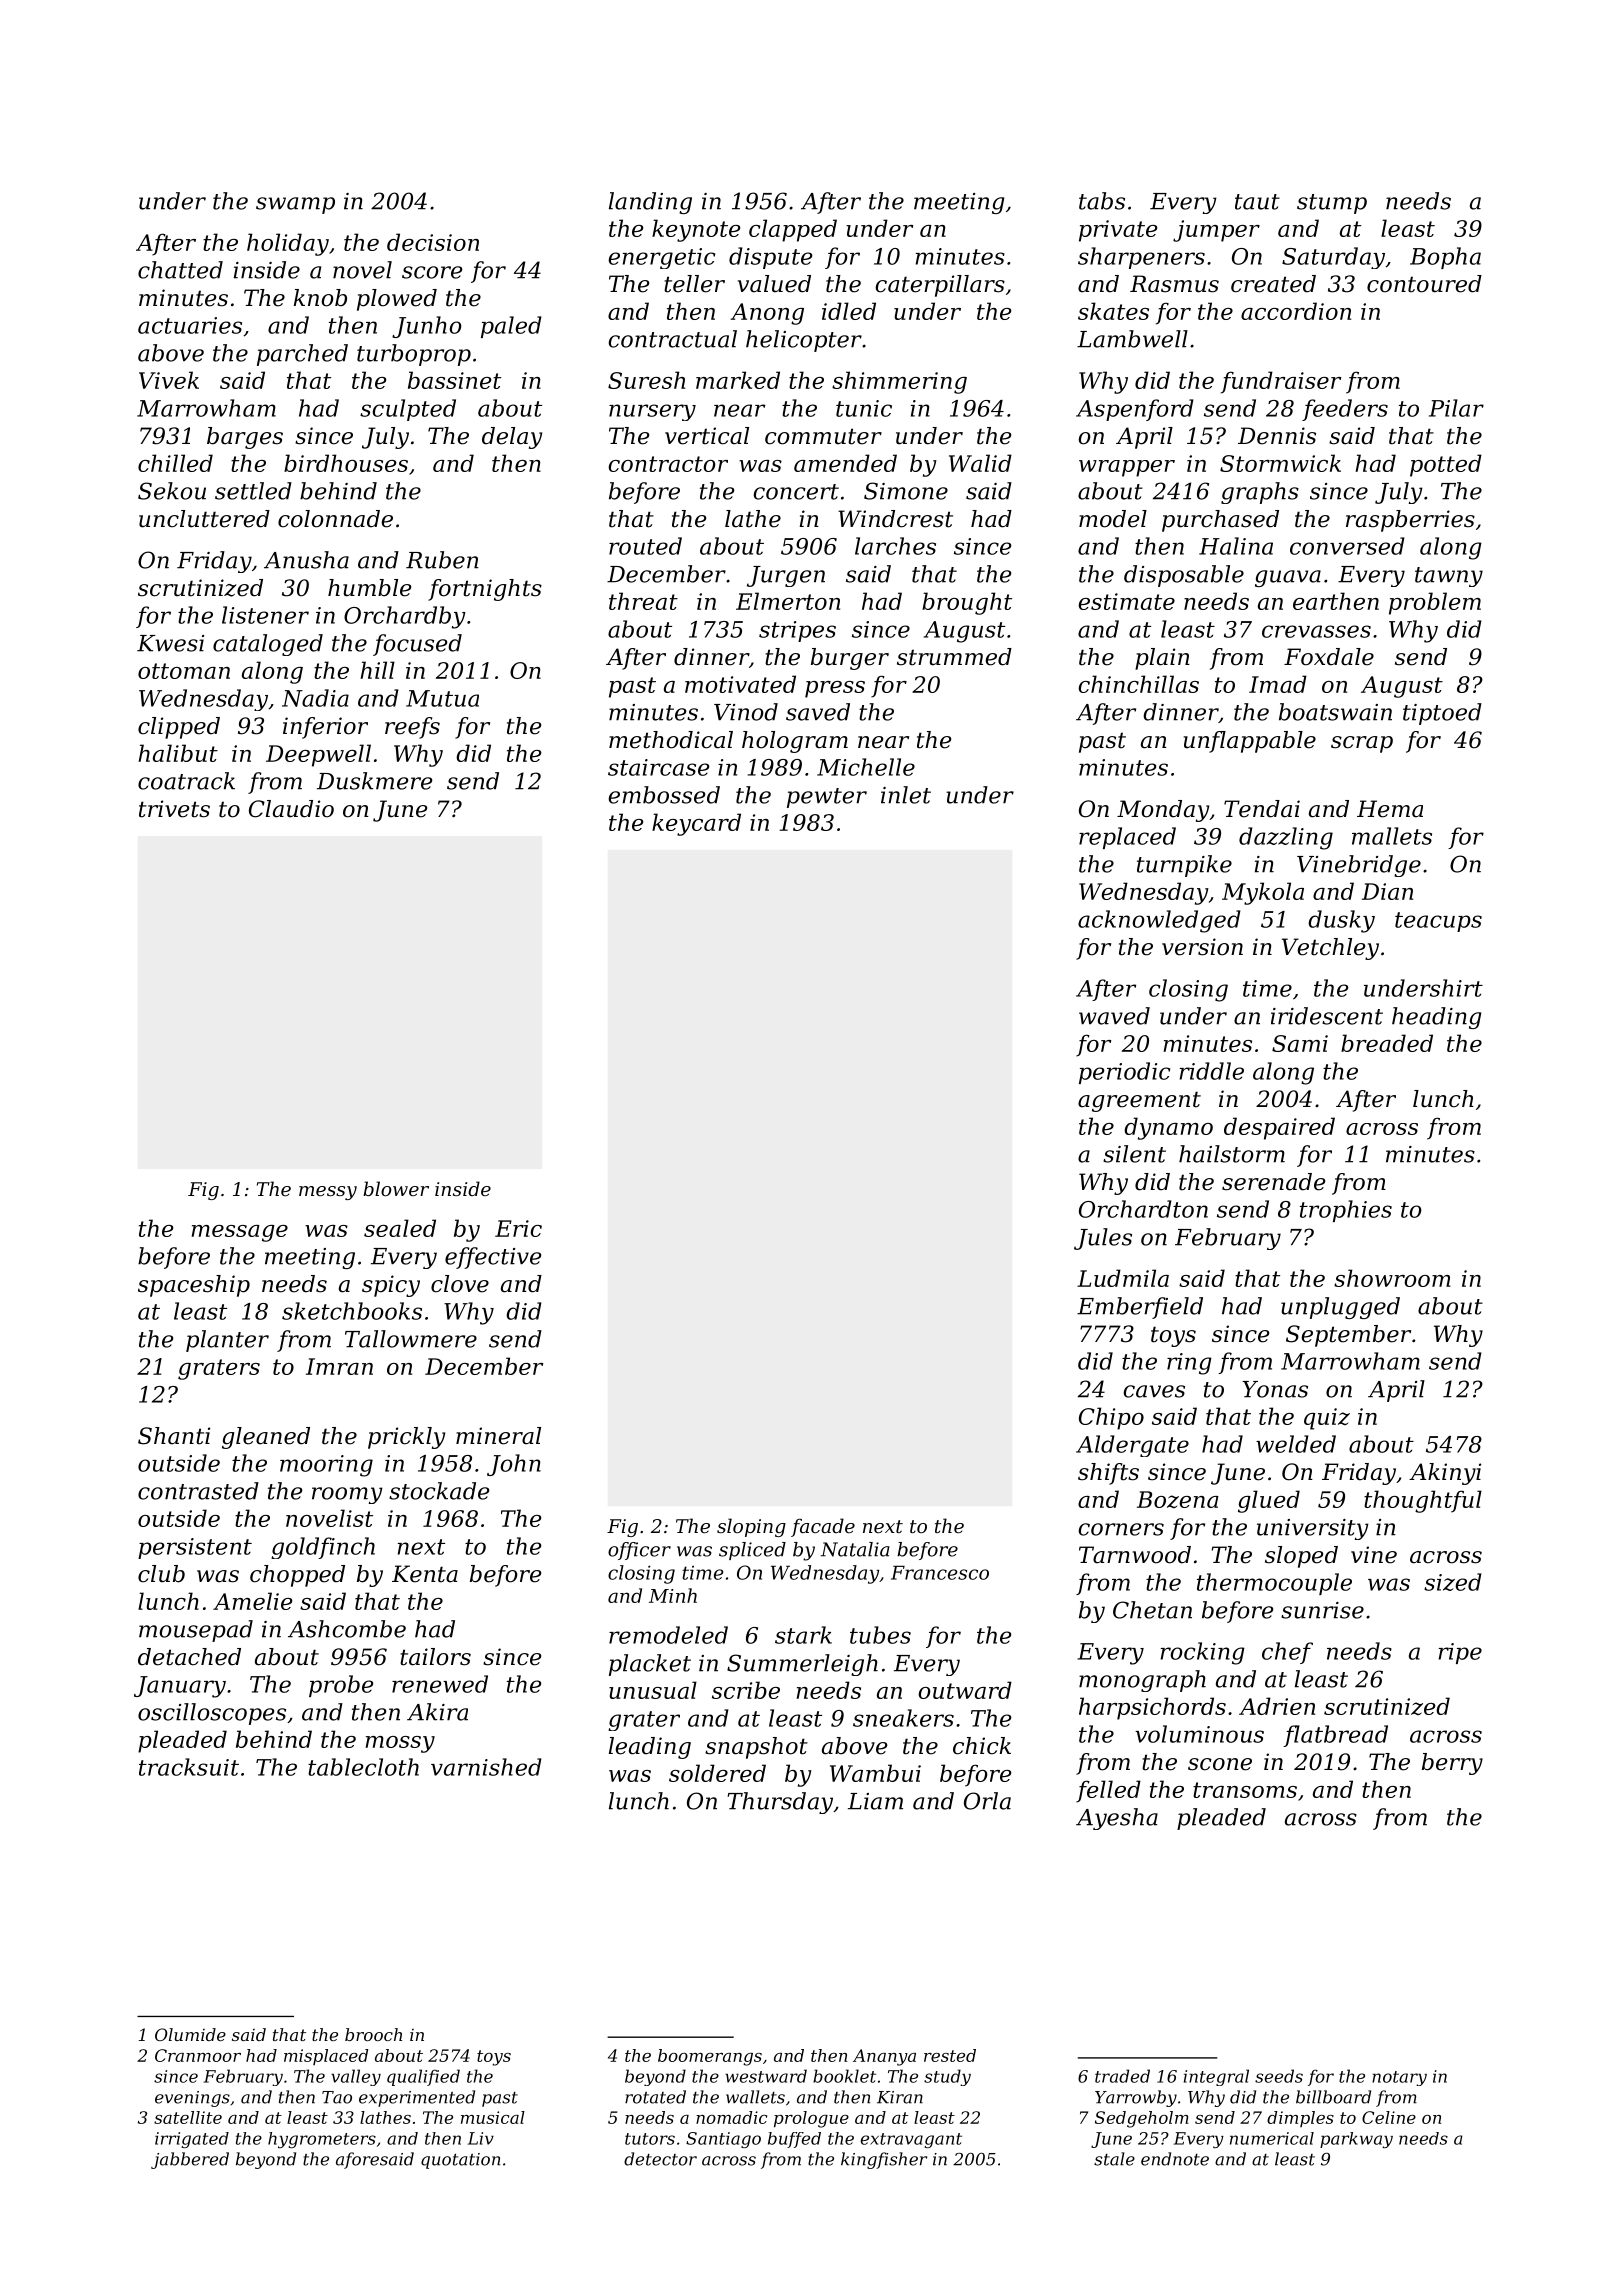 This screenshot has width=1620, height=2292. I want to click on teller, so click(694, 284).
